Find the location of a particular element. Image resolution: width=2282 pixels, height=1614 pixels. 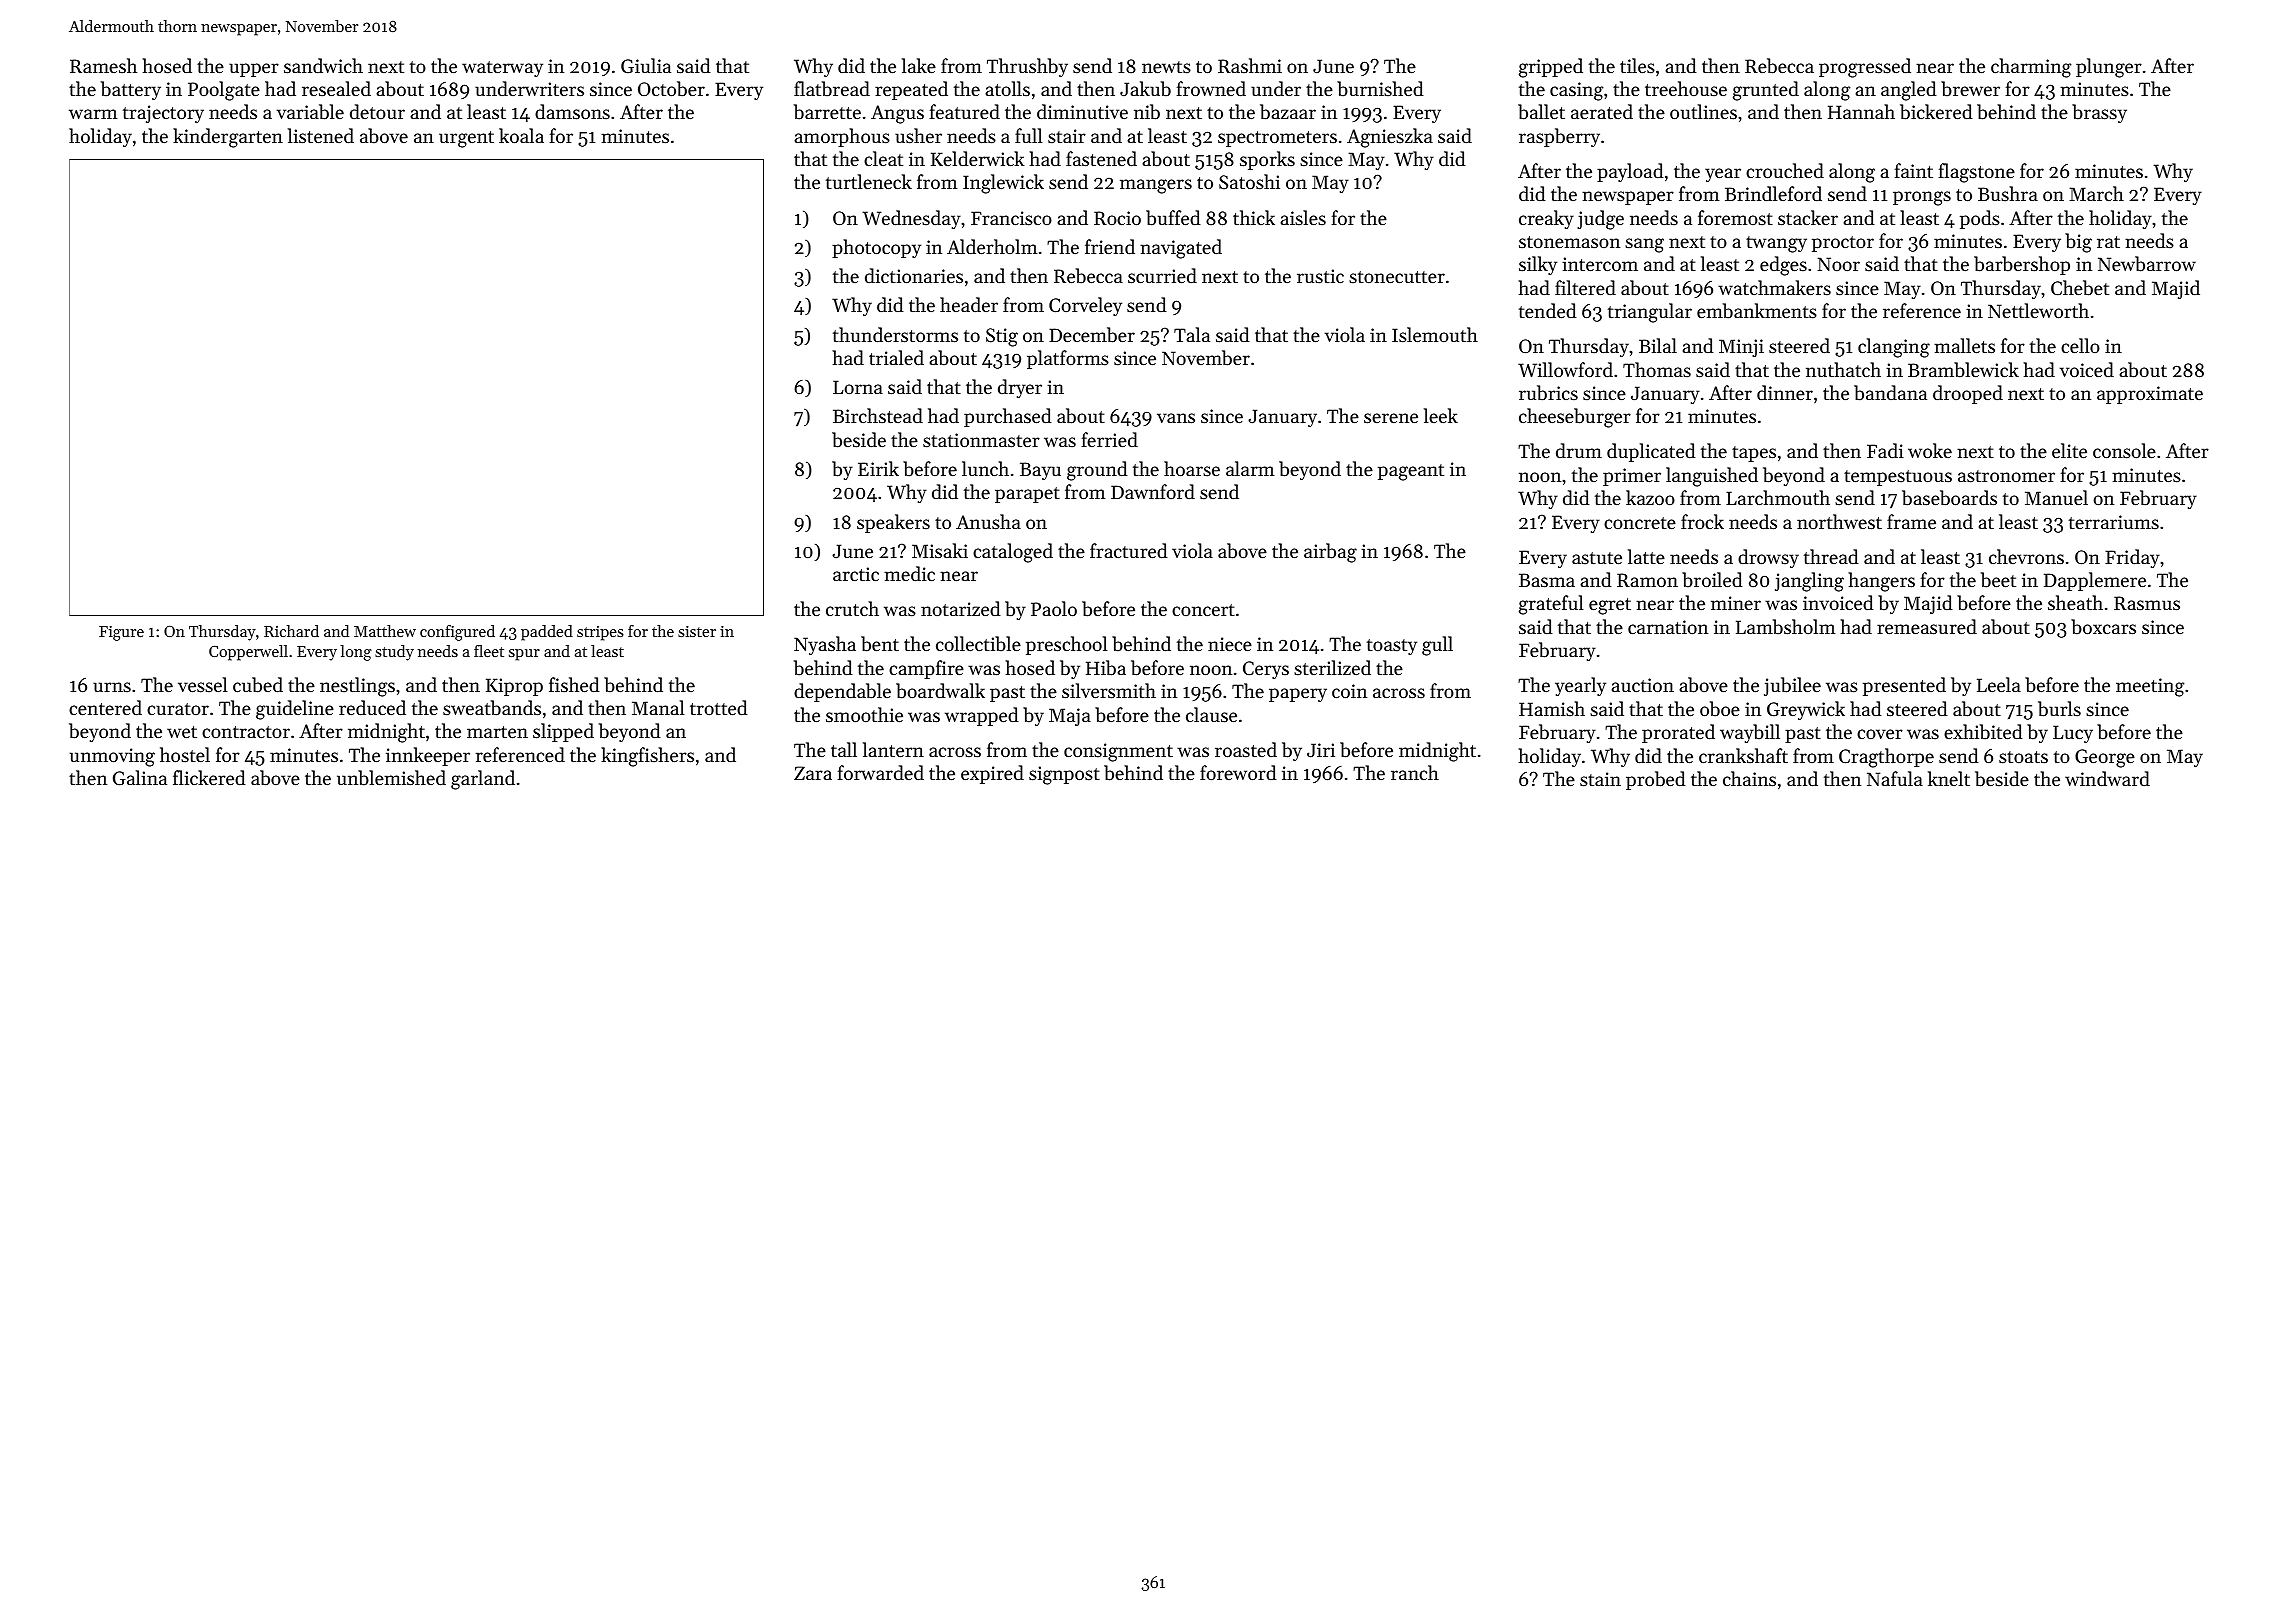

niece is located at coordinates (1230, 644).
